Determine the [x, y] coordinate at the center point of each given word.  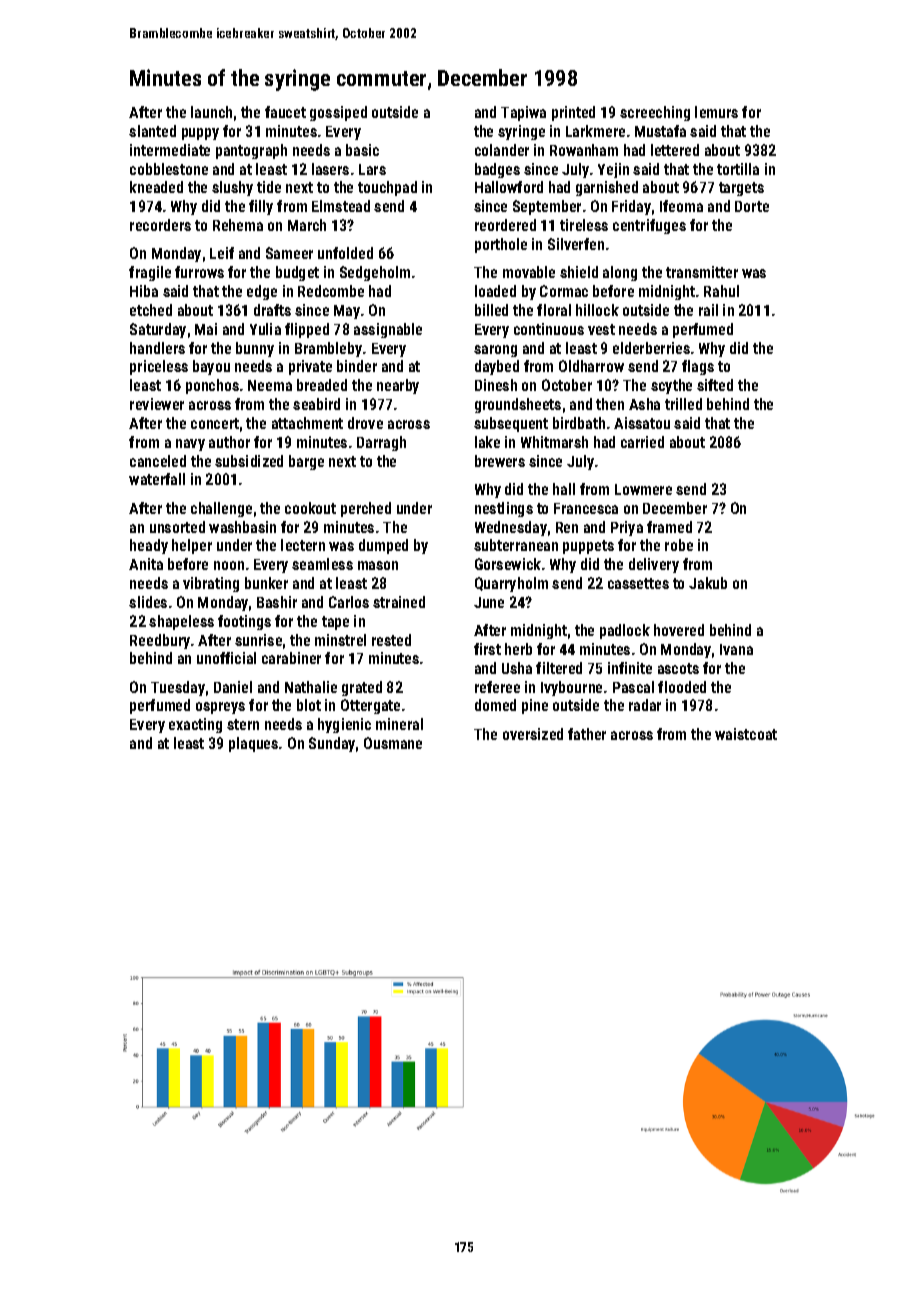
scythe [671, 386]
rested [391, 640]
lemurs [716, 112]
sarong [495, 351]
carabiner [291, 658]
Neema [270, 385]
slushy [232, 188]
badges [497, 170]
